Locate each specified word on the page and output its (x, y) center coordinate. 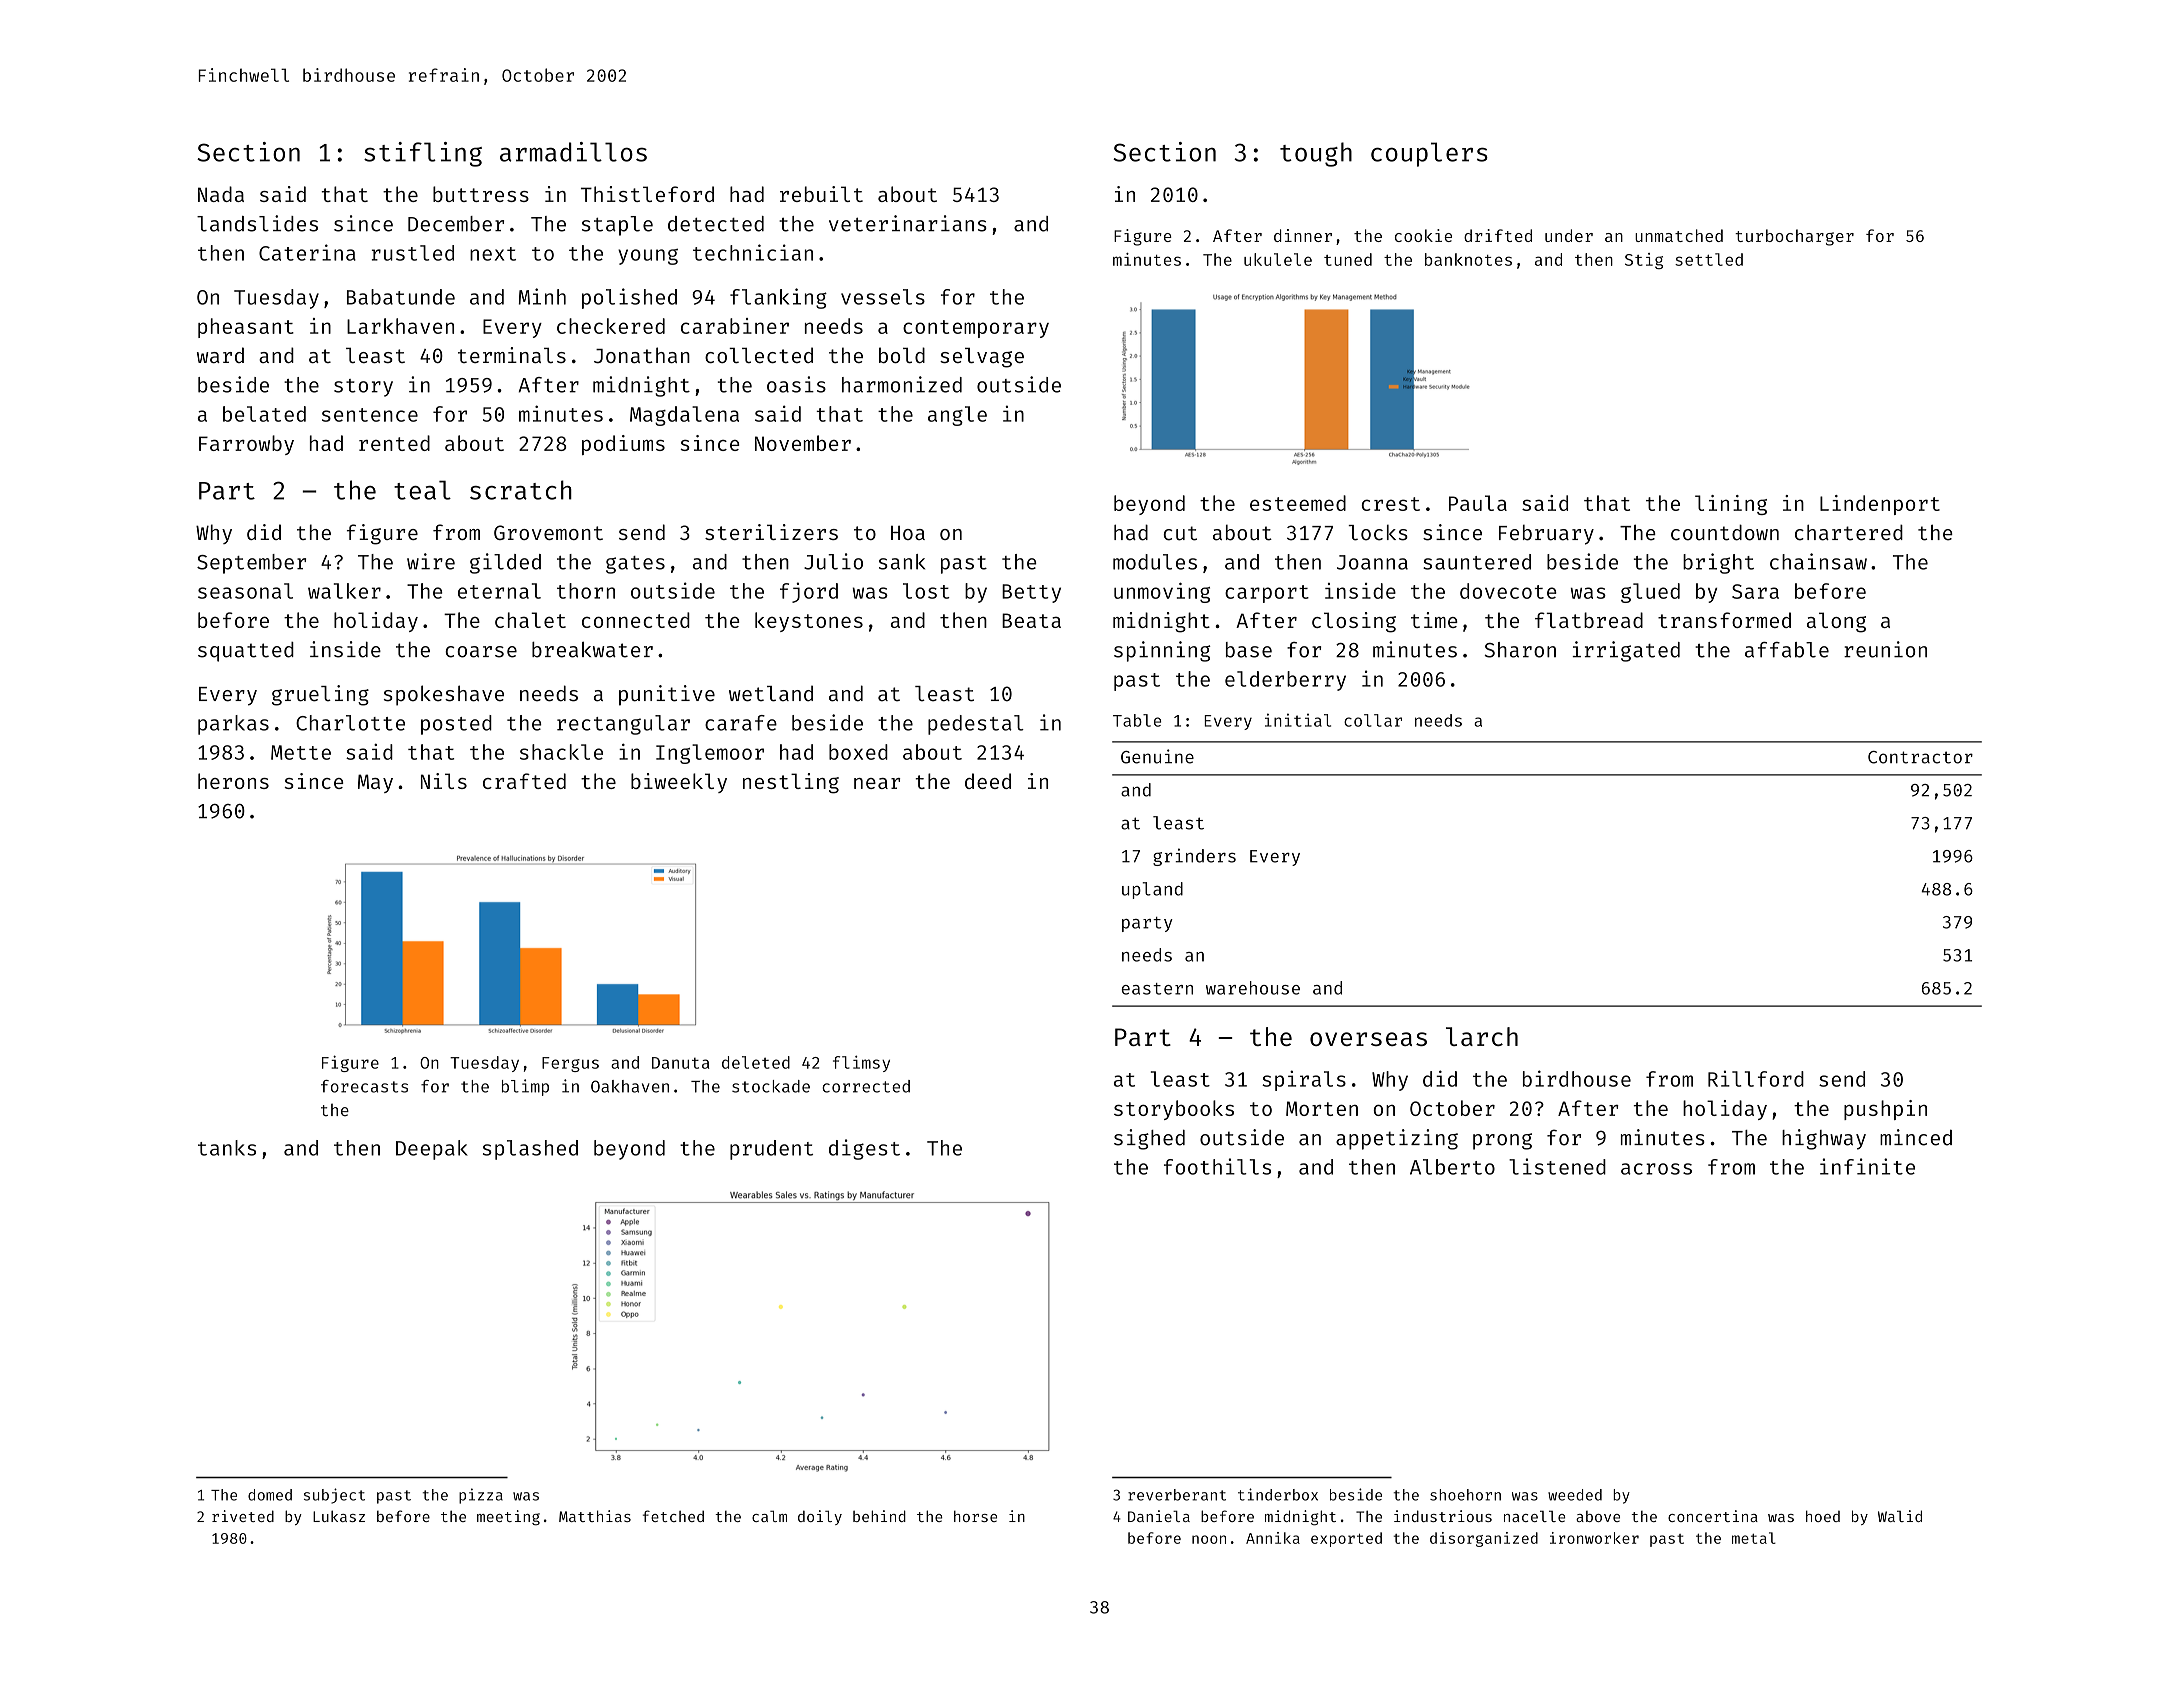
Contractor (1920, 757)
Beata (1031, 620)
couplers (1429, 154)
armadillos (573, 152)
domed (270, 1495)
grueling (320, 695)
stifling (423, 154)
